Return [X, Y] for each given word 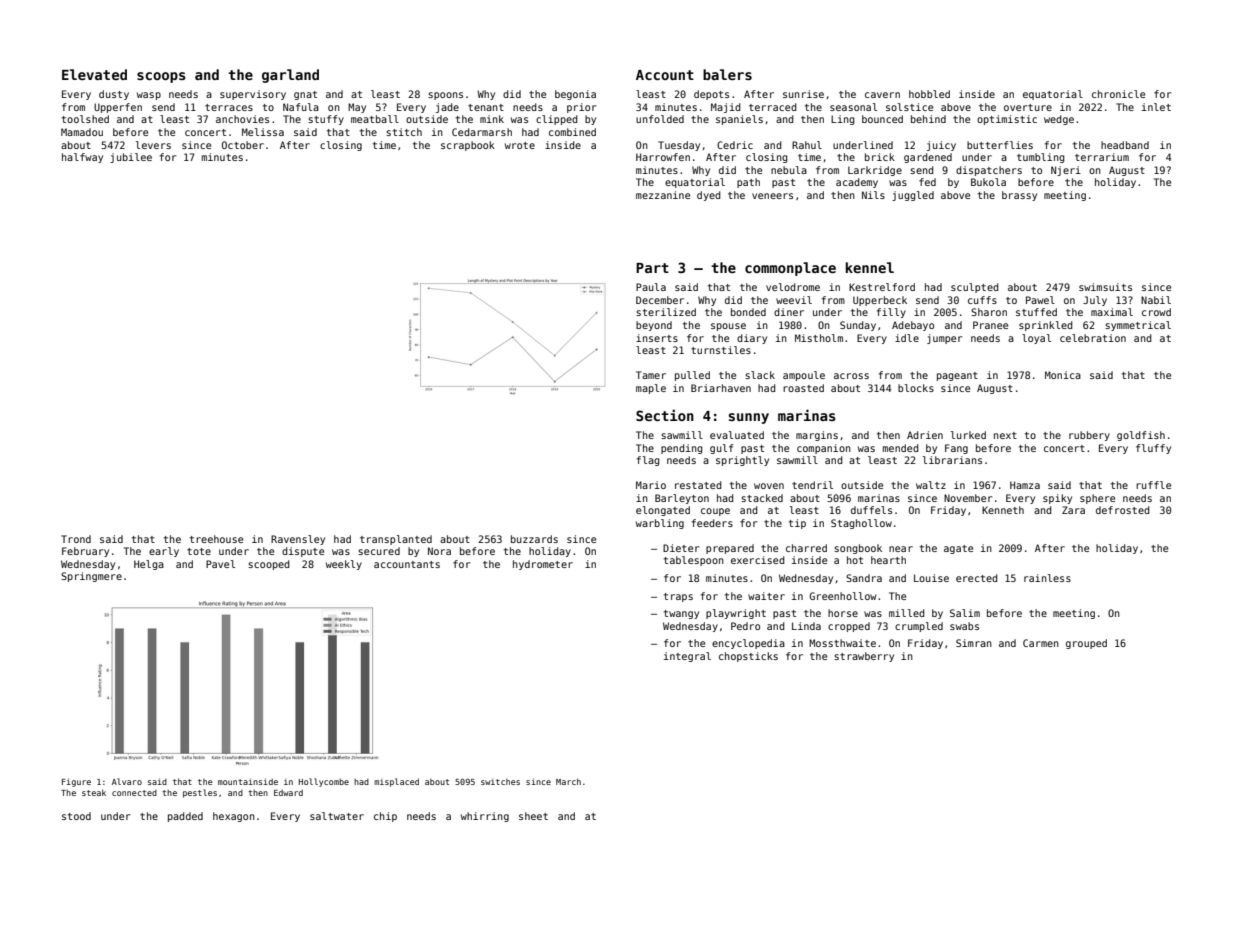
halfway [82, 158]
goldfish [1141, 436]
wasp [149, 96]
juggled [913, 196]
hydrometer [543, 565]
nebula [789, 170]
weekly [344, 565]
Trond [76, 539]
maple [651, 389]
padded [185, 817]
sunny [749, 418]
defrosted [1122, 510]
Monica [1063, 375]
